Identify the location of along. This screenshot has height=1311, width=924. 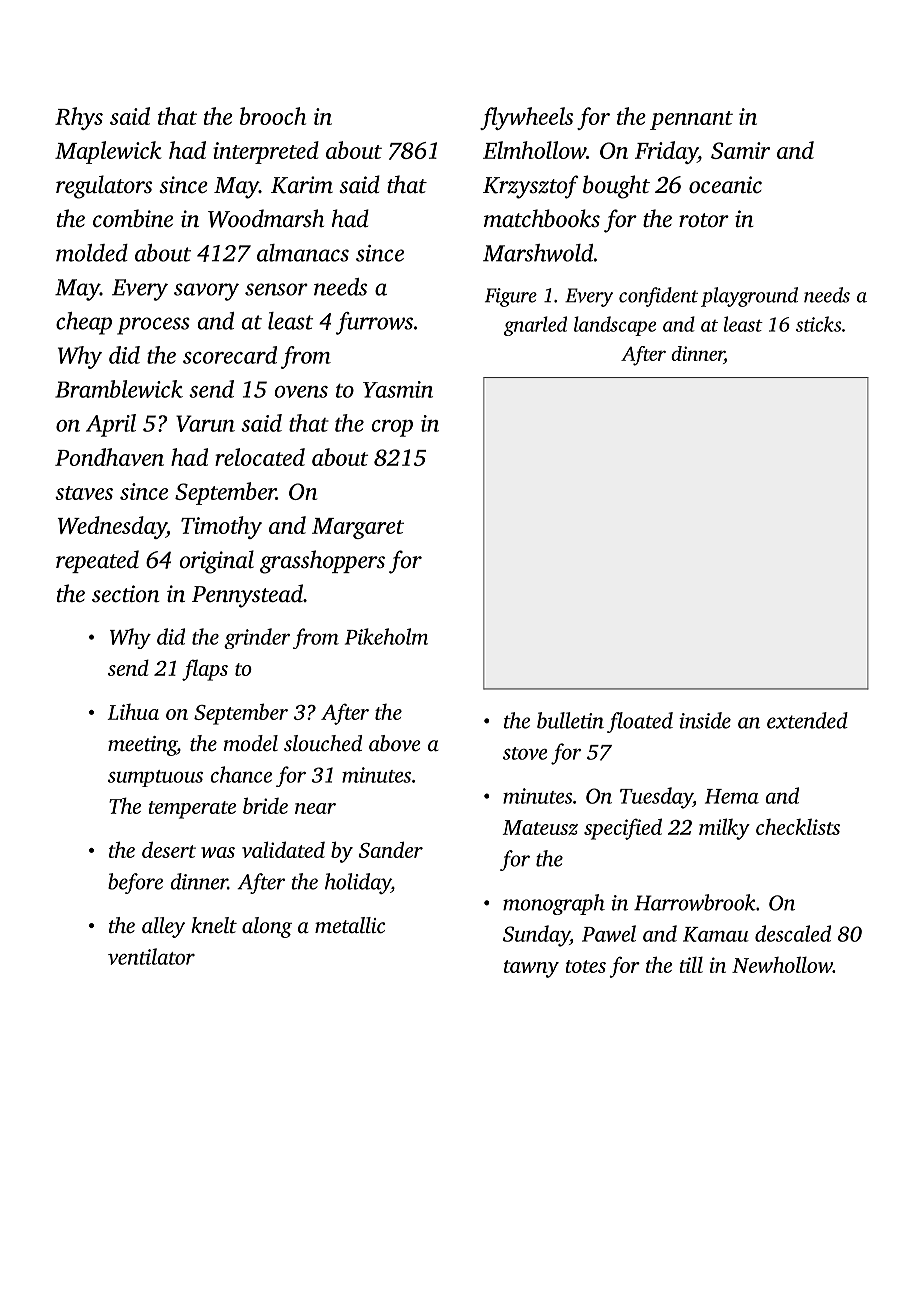
(267, 927).
